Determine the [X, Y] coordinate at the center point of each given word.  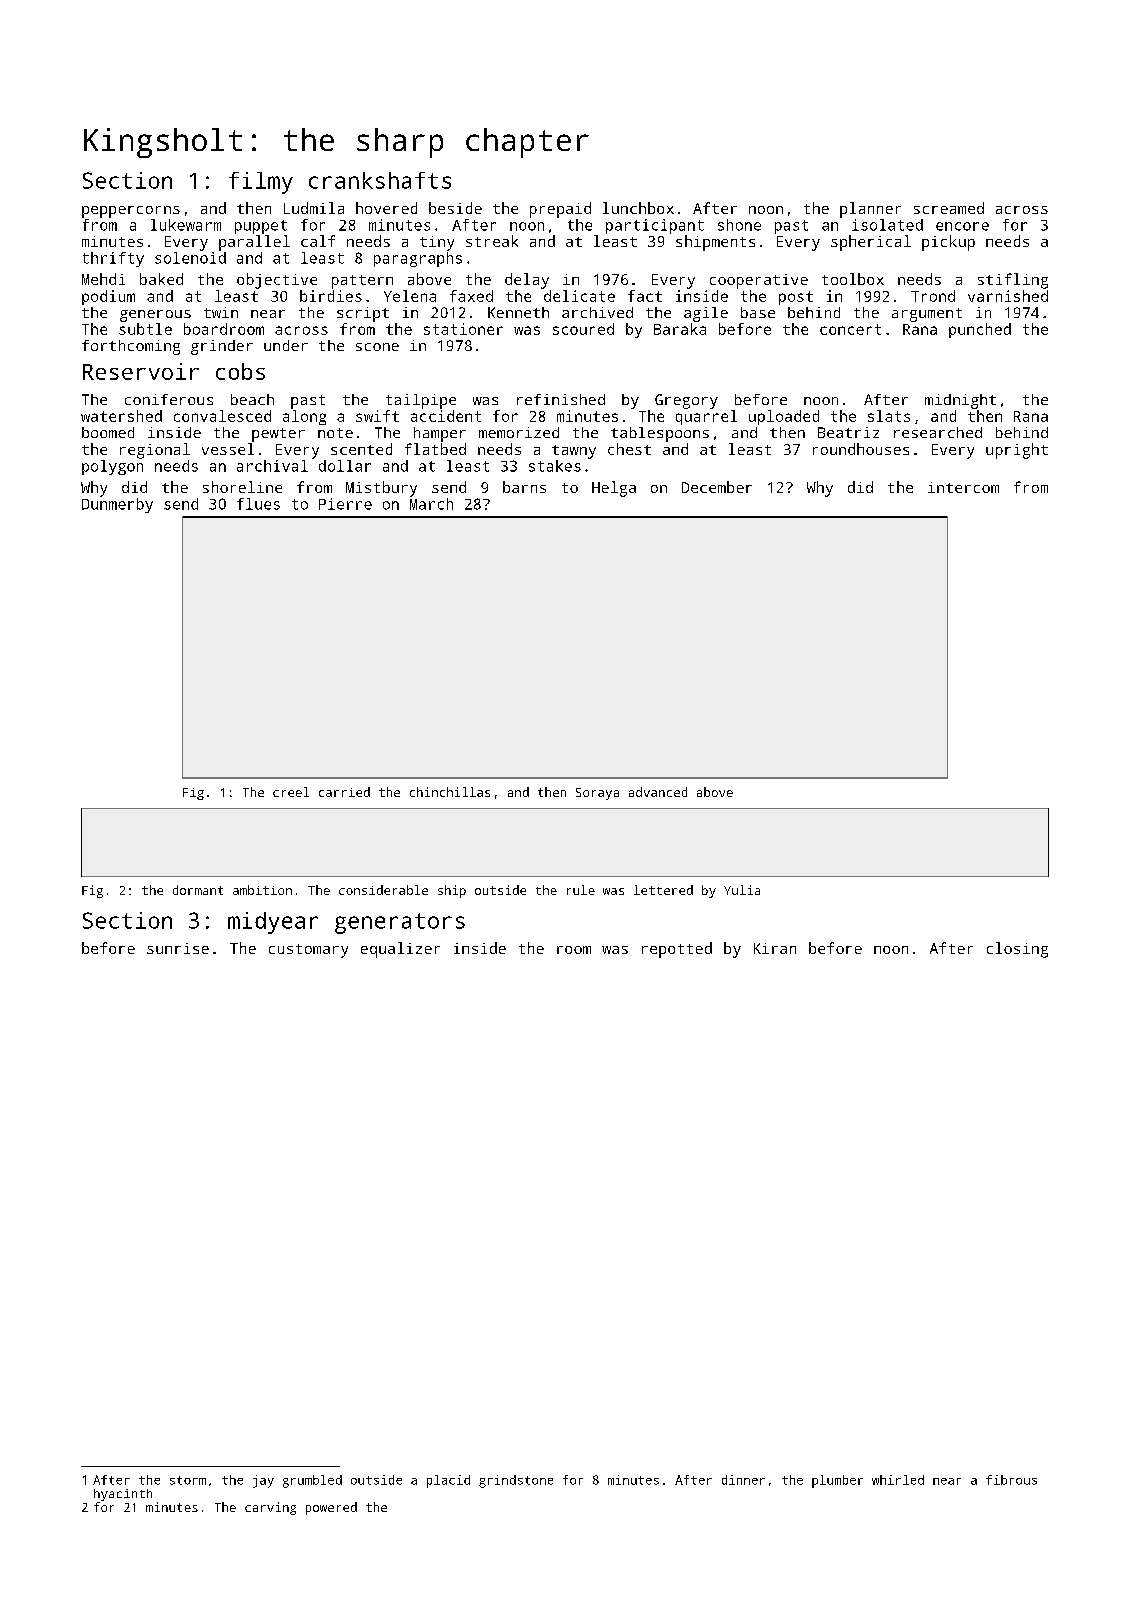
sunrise [178, 948]
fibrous [1011, 1480]
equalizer [400, 950]
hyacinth [123, 1495]
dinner [743, 1480]
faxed [471, 296]
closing [1017, 950]
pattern [362, 282]
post [796, 298]
